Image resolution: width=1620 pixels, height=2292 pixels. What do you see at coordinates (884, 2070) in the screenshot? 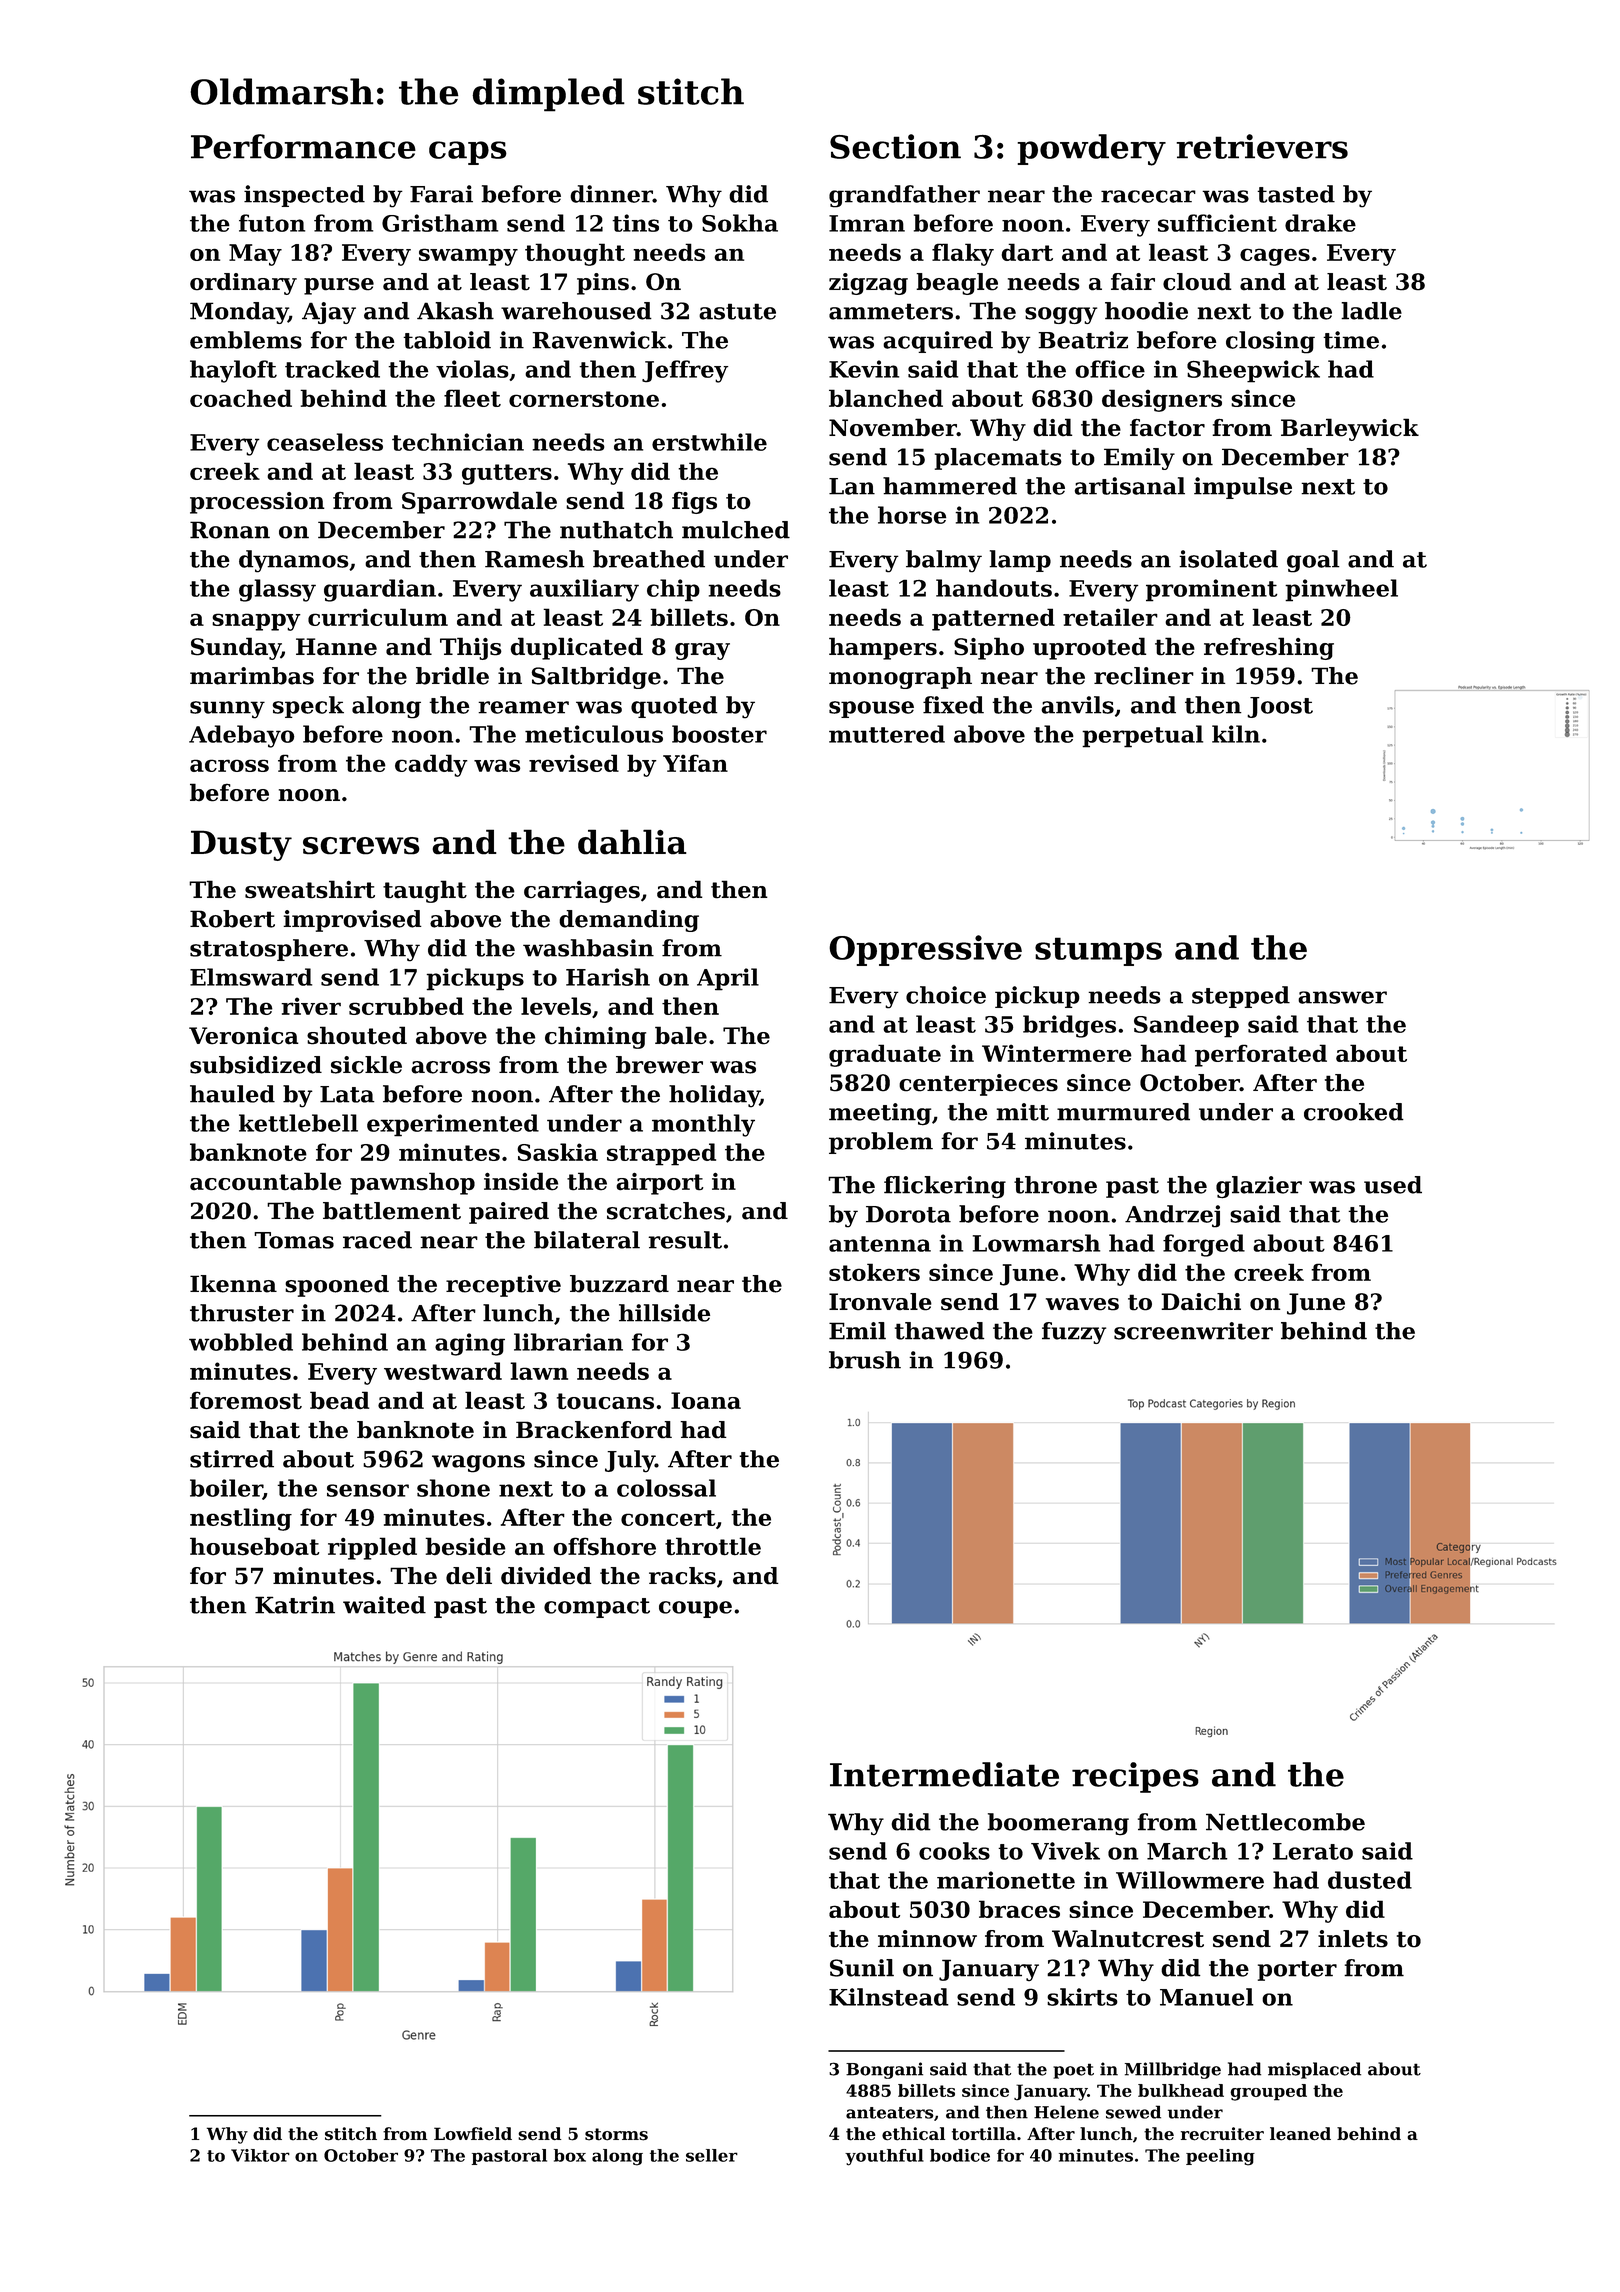
I see `Bongani` at bounding box center [884, 2070].
